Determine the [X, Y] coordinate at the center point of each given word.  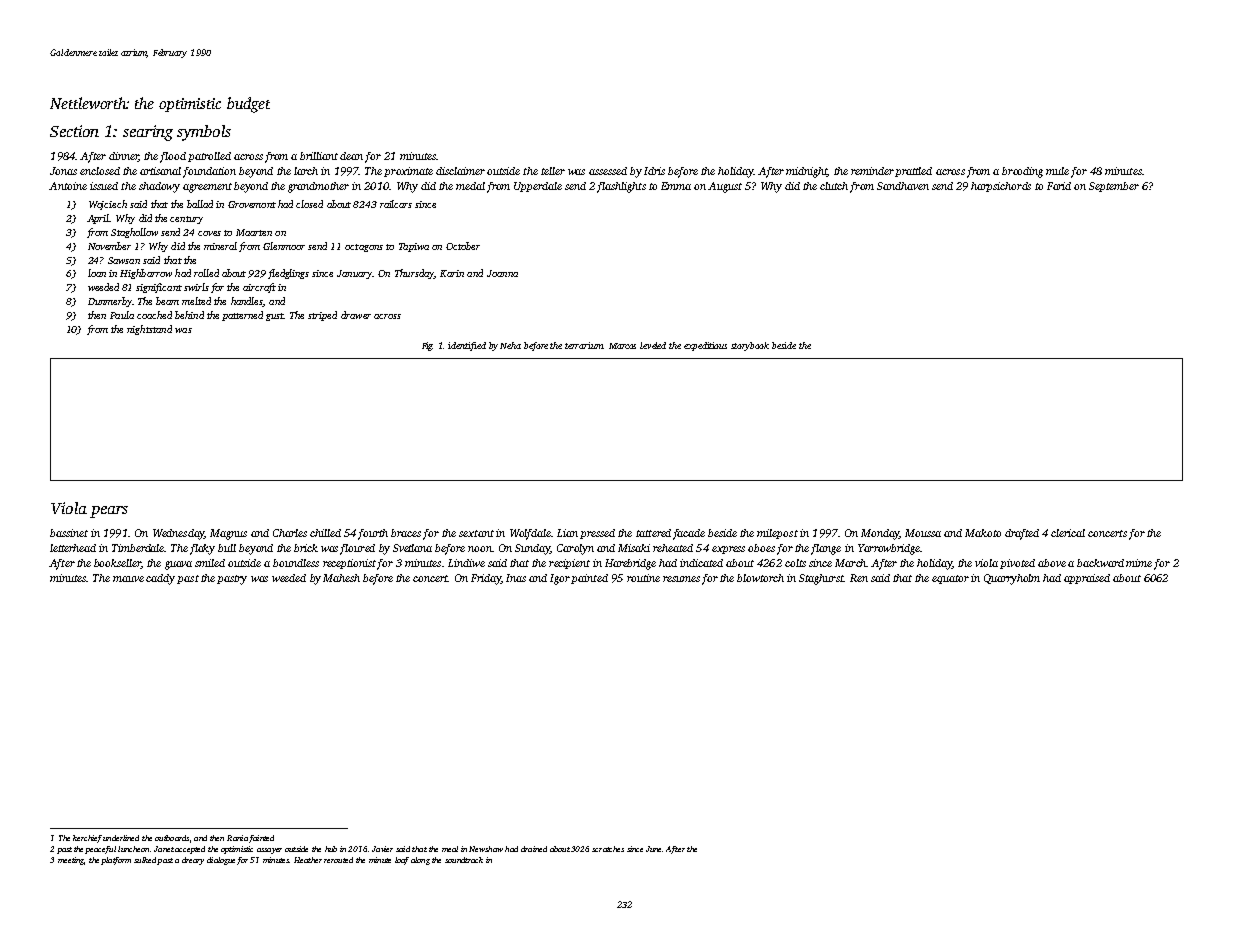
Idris [654, 171]
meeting [71, 861]
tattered [653, 533]
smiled [210, 563]
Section [74, 131]
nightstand [149, 330]
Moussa [923, 533]
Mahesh [341, 578]
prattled [913, 172]
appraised [1087, 579]
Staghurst [821, 579]
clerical [1068, 533]
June [653, 849]
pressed [597, 534]
